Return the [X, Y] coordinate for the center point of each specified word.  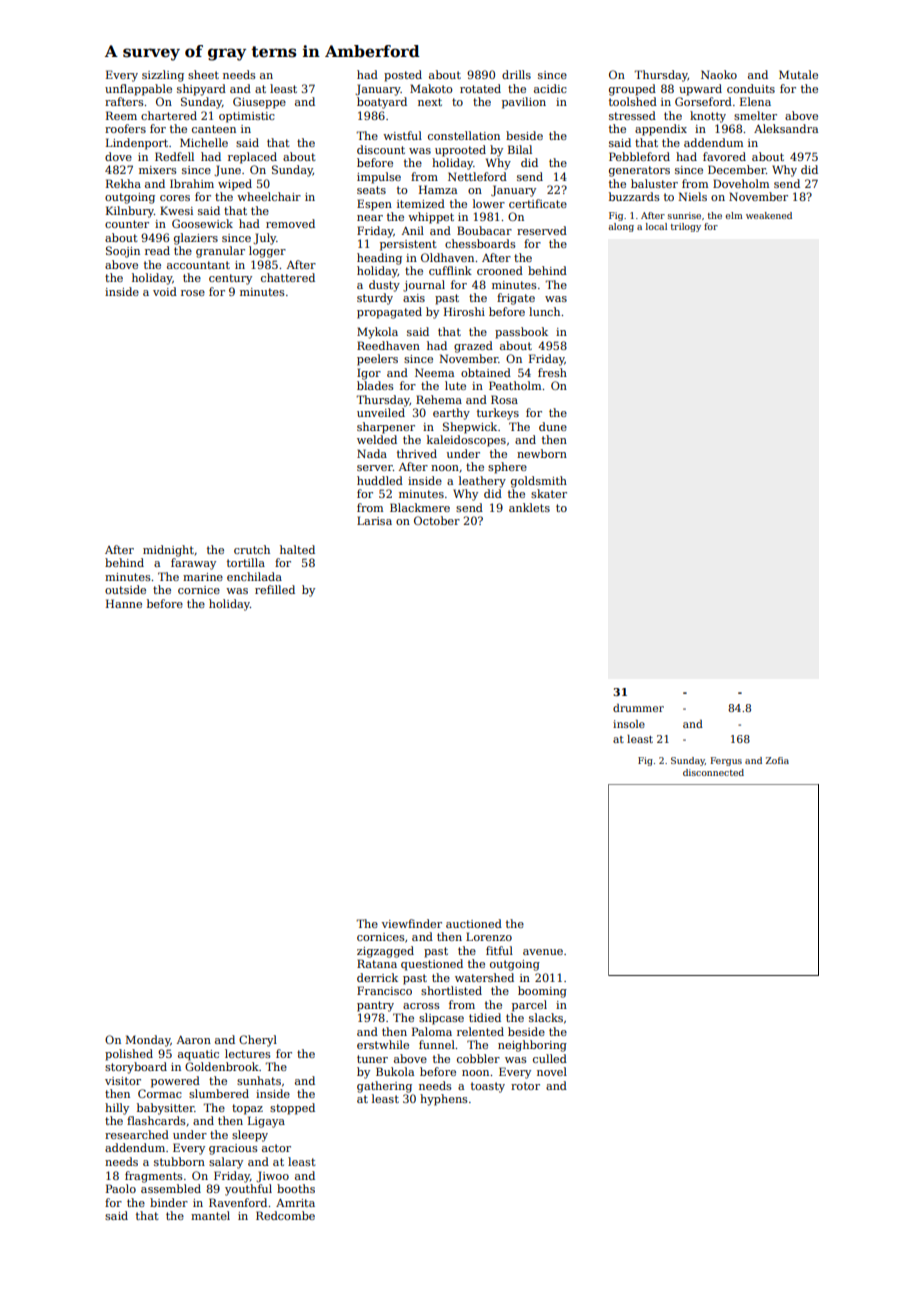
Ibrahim [192, 183]
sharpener [386, 428]
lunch [544, 311]
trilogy [686, 227]
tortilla [246, 562]
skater [549, 493]
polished [129, 1055]
